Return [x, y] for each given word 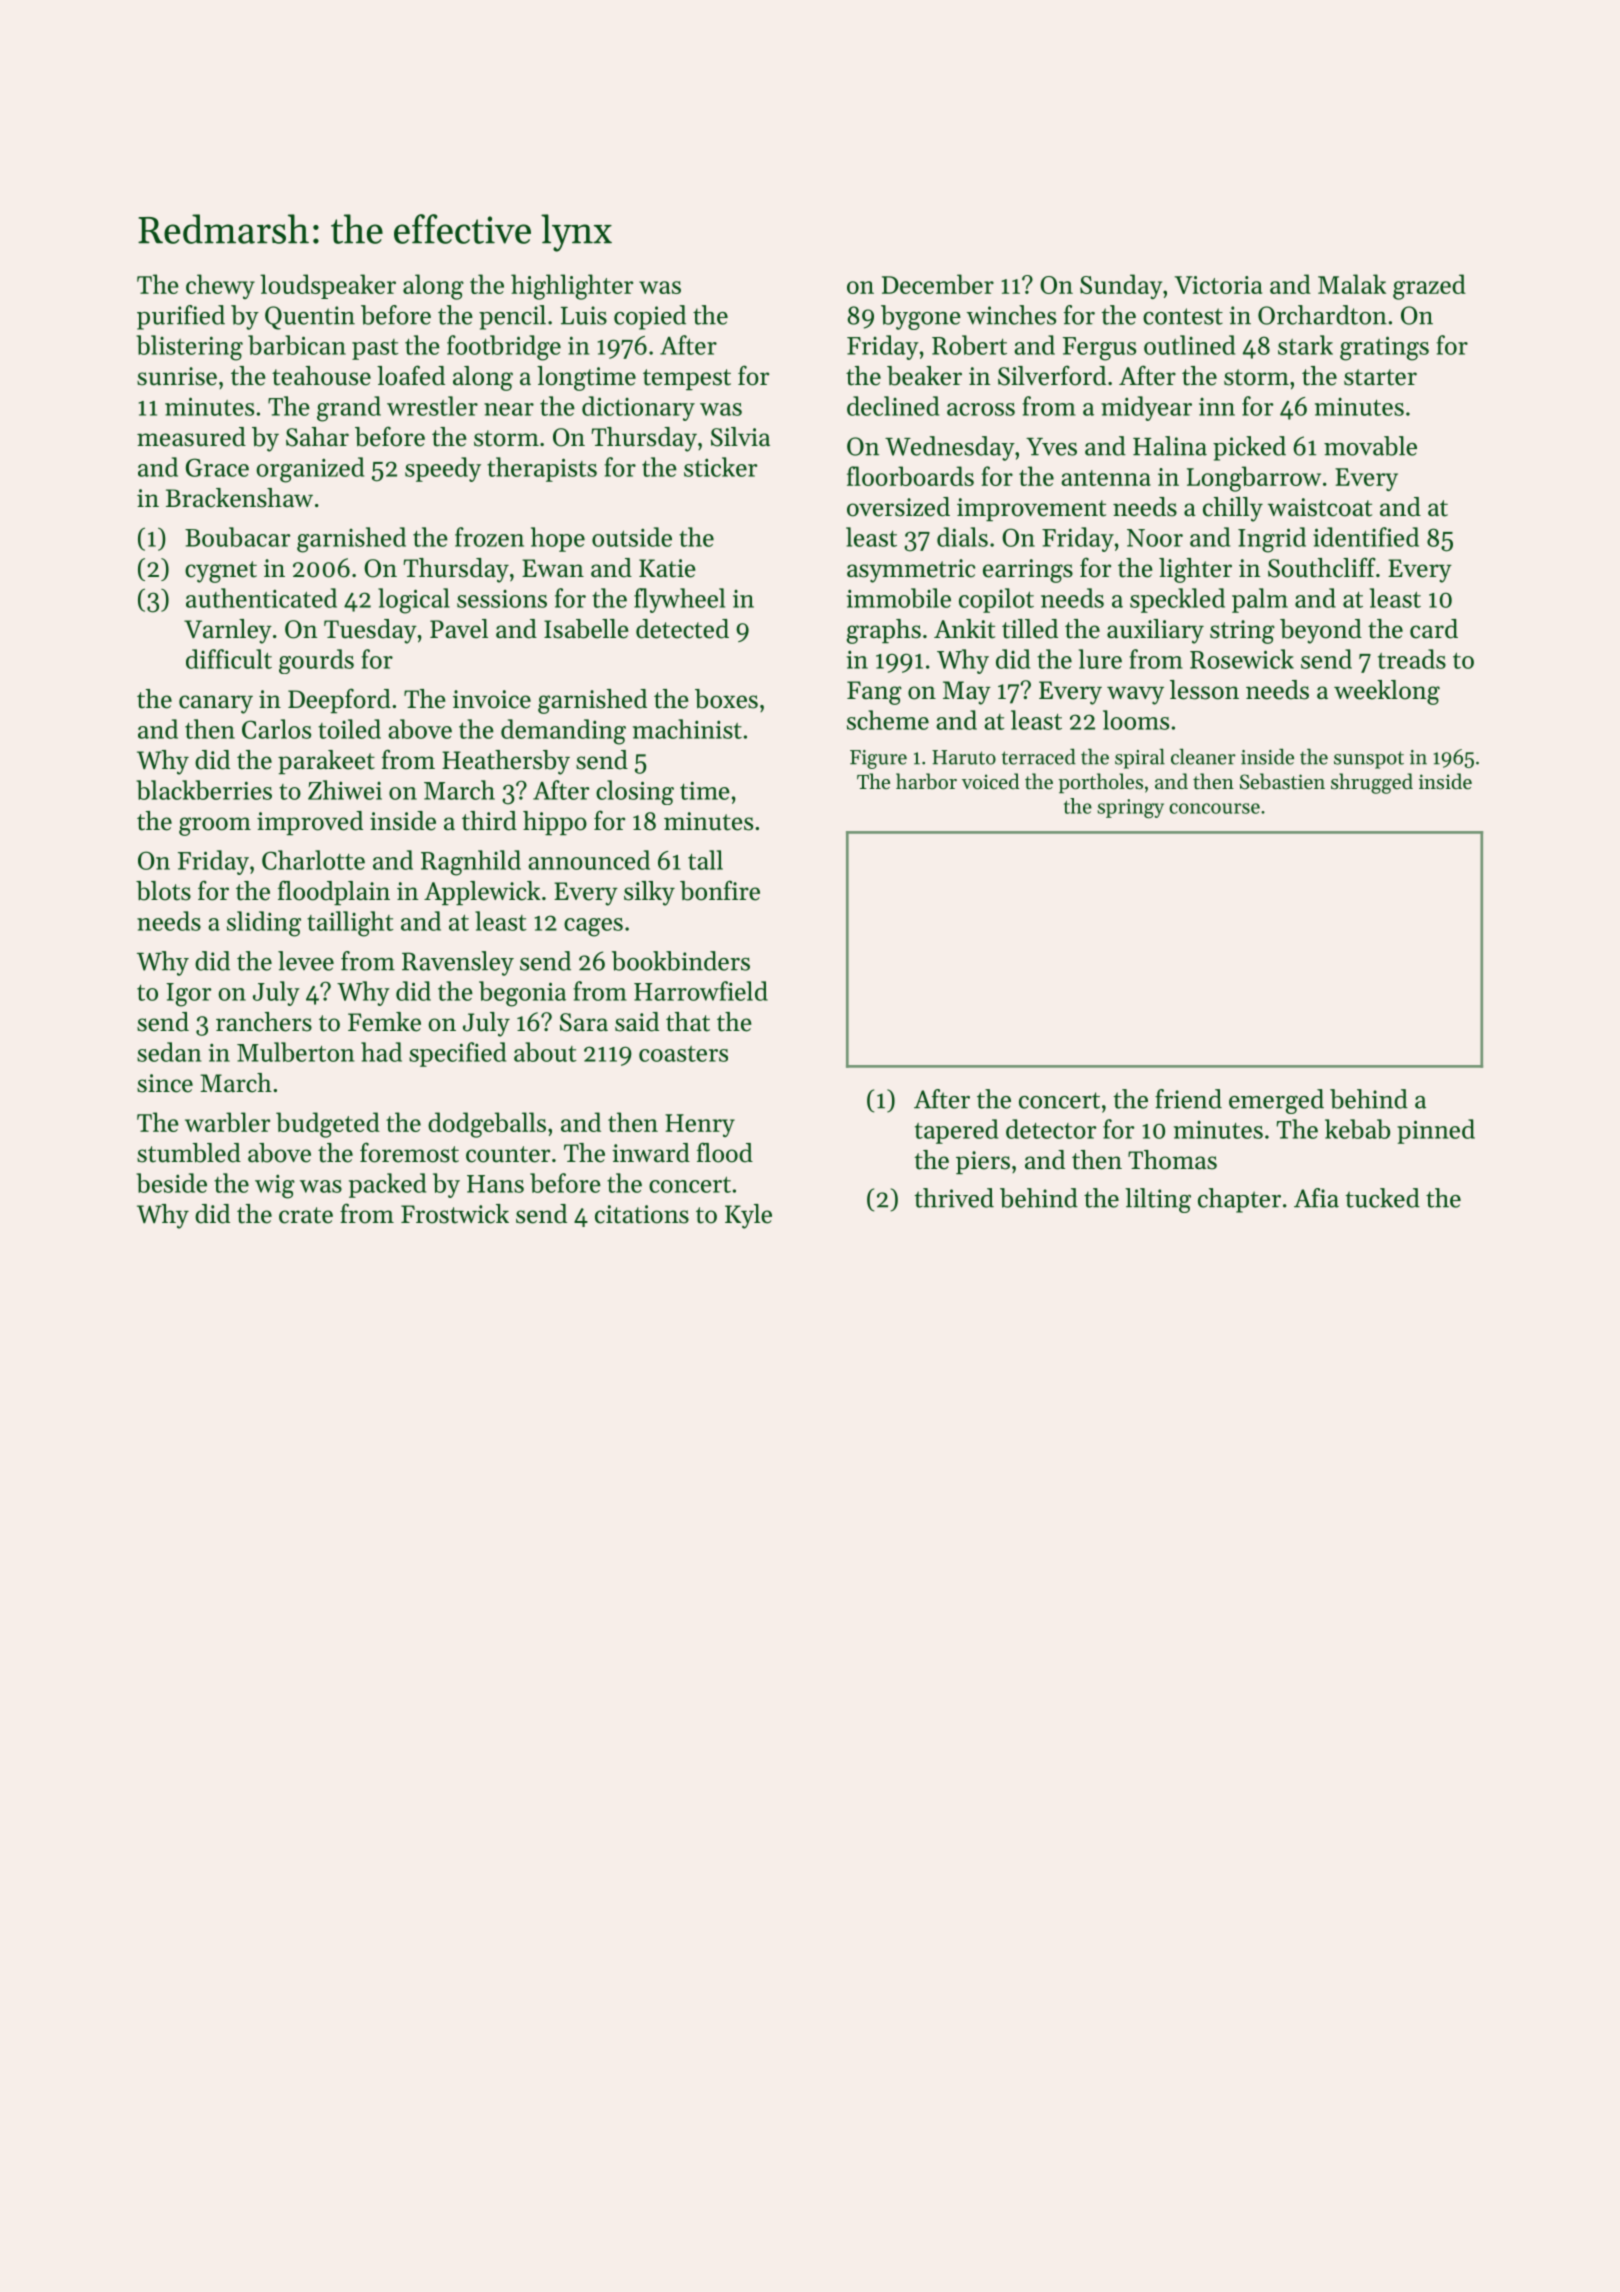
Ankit [964, 629]
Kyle [748, 1216]
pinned [1436, 1131]
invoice [492, 699]
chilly [1233, 509]
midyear [1146, 408]
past [375, 349]
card [1434, 629]
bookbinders [681, 961]
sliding [264, 924]
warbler [227, 1122]
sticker [720, 467]
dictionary [638, 408]
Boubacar [237, 537]
